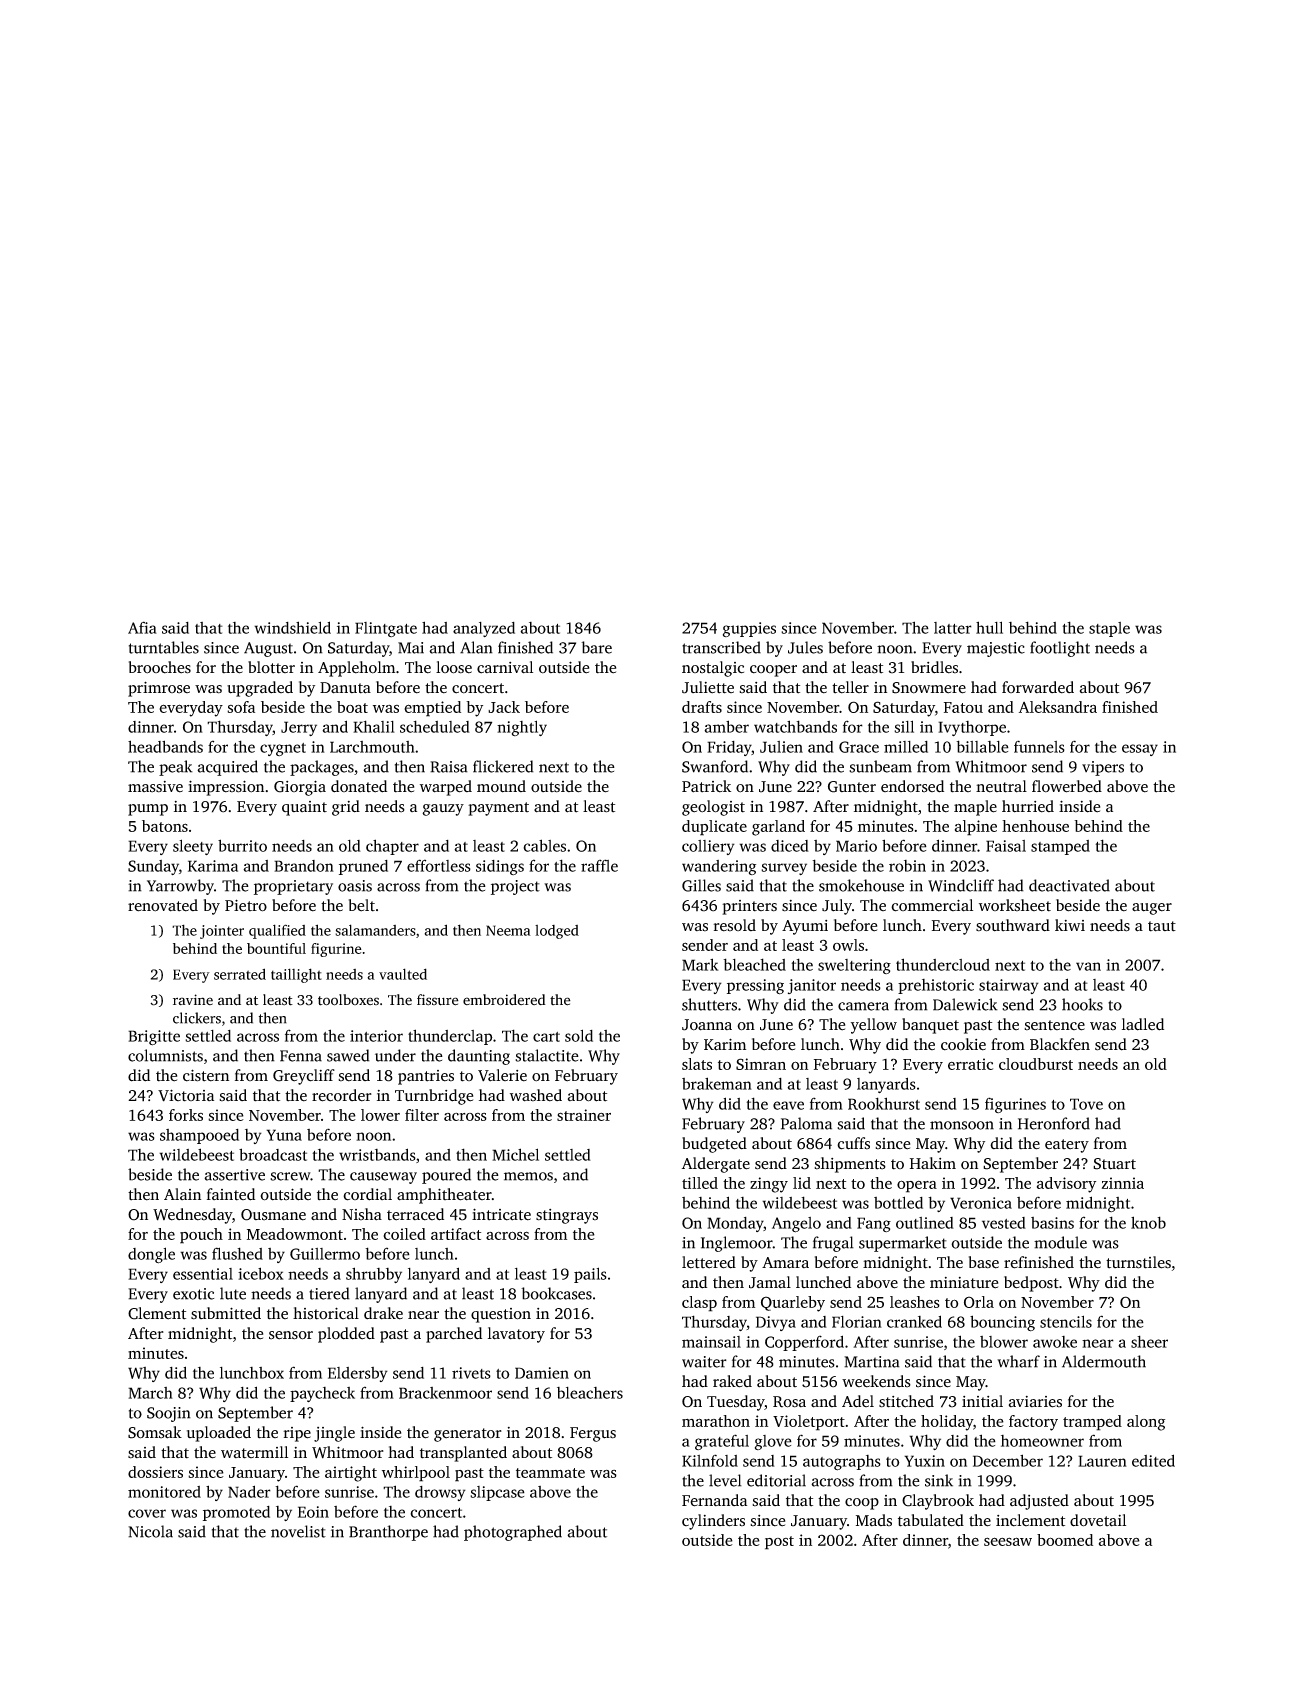  Describe the element at coordinates (298, 1531) in the document. I see `novelist` at that location.
